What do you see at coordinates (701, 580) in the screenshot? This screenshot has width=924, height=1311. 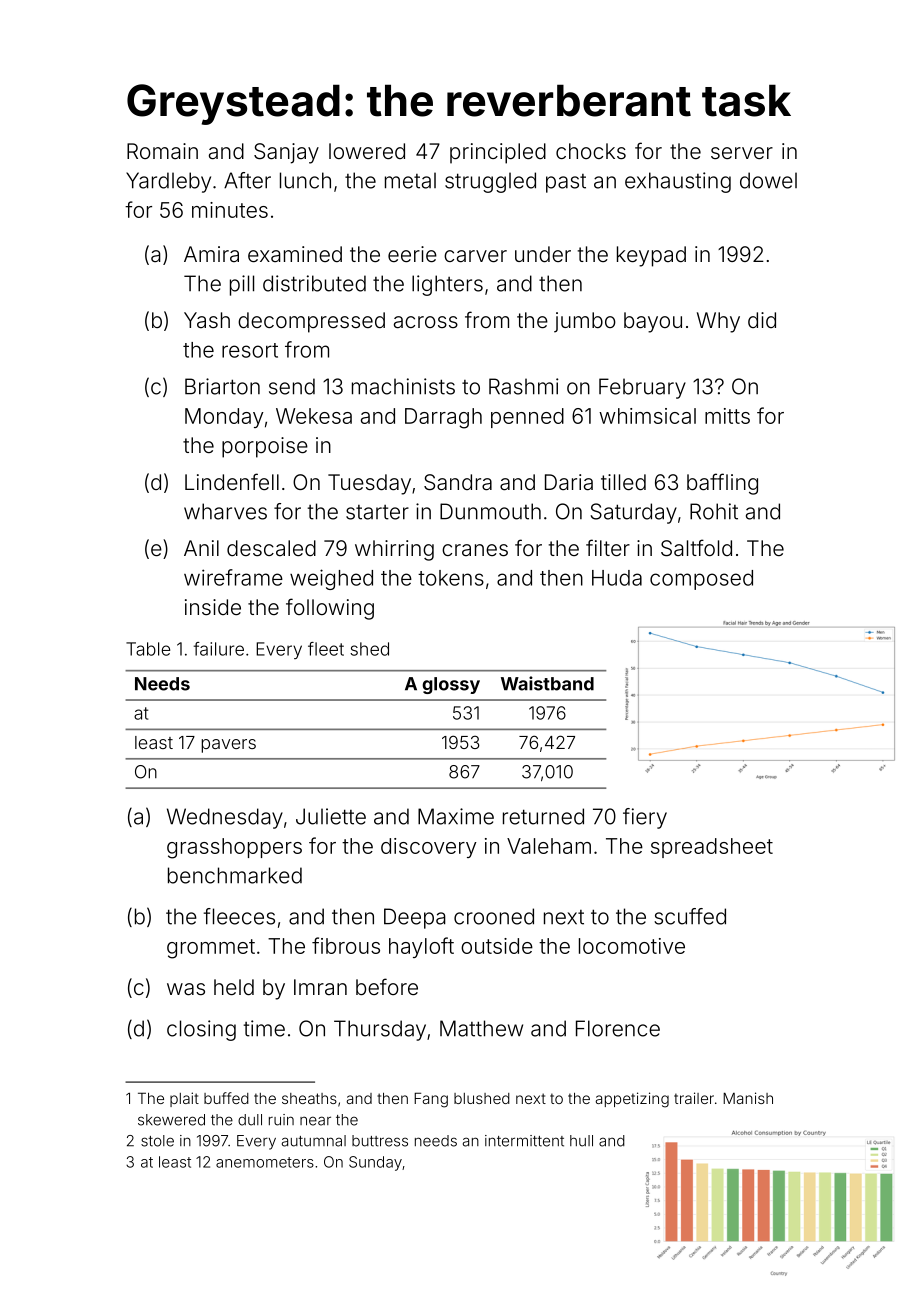 I see `composed` at bounding box center [701, 580].
